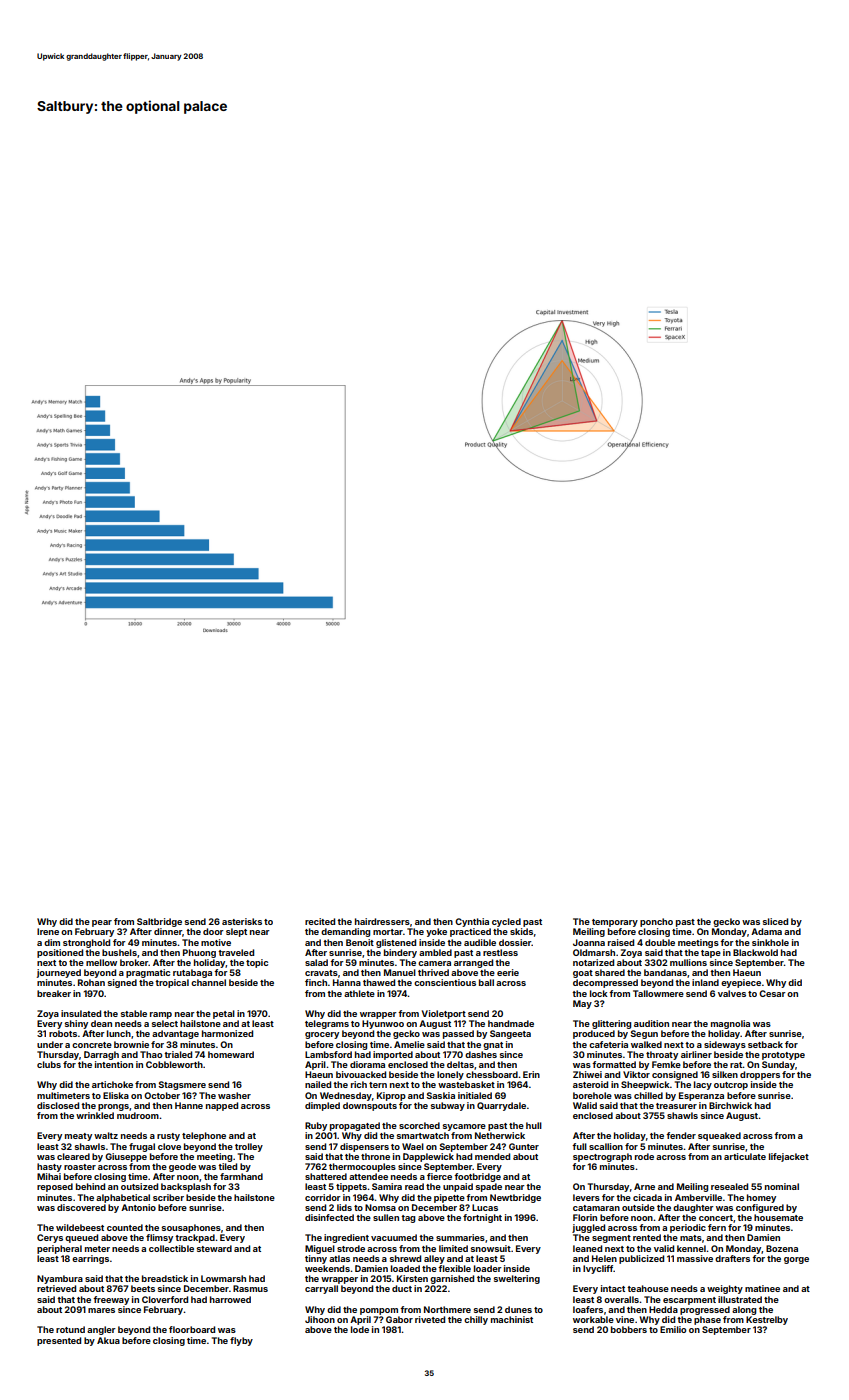 This screenshot has height=1400, width=849. Describe the element at coordinates (321, 973) in the screenshot. I see `cravats` at that location.
